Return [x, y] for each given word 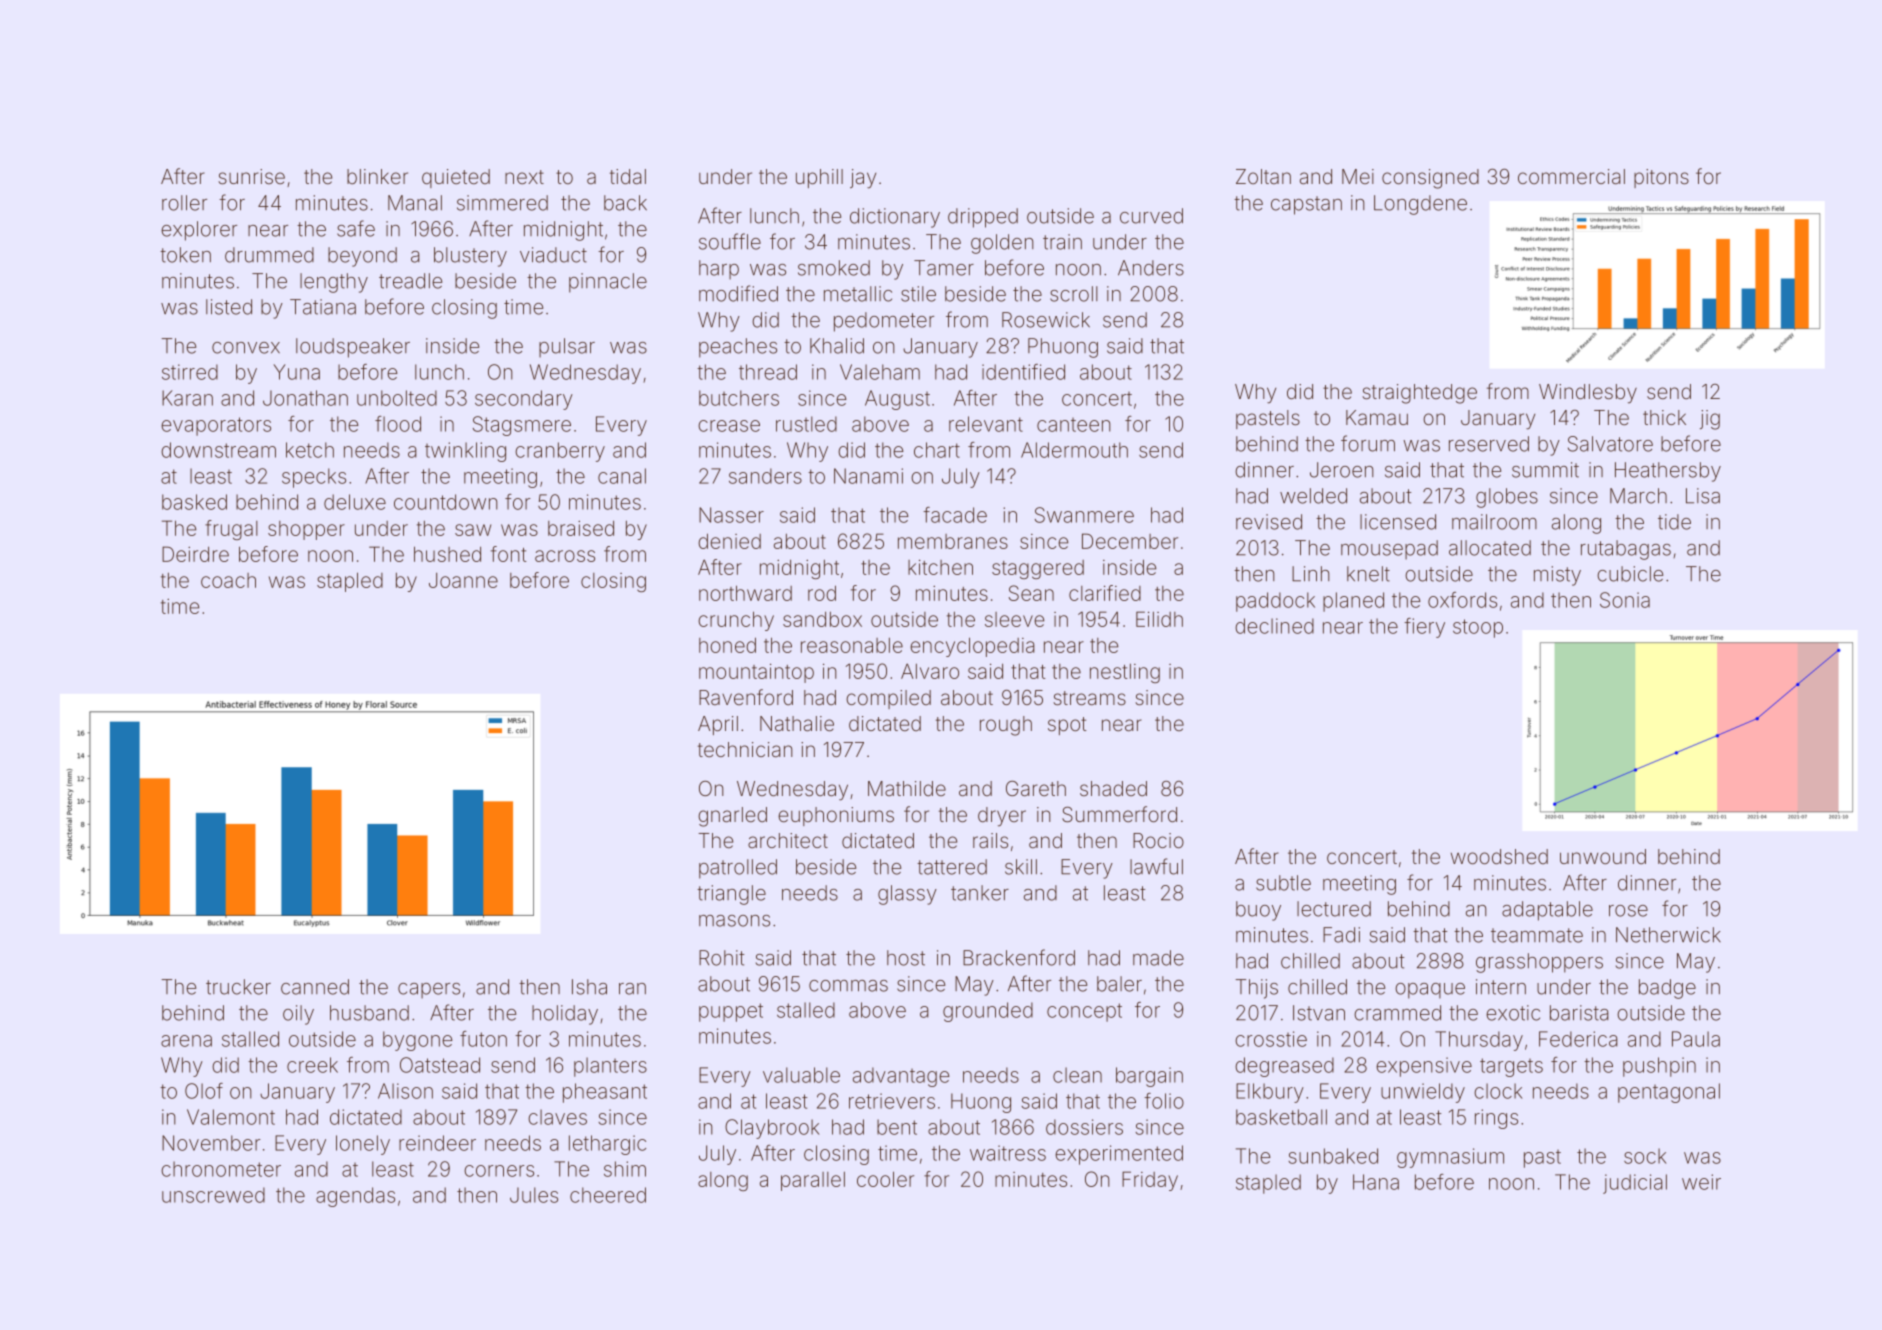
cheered [608, 1195]
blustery [470, 257]
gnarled [732, 817]
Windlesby [1588, 394]
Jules [534, 1195]
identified [1023, 372]
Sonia [1625, 600]
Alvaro [930, 671]
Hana [1376, 1182]
